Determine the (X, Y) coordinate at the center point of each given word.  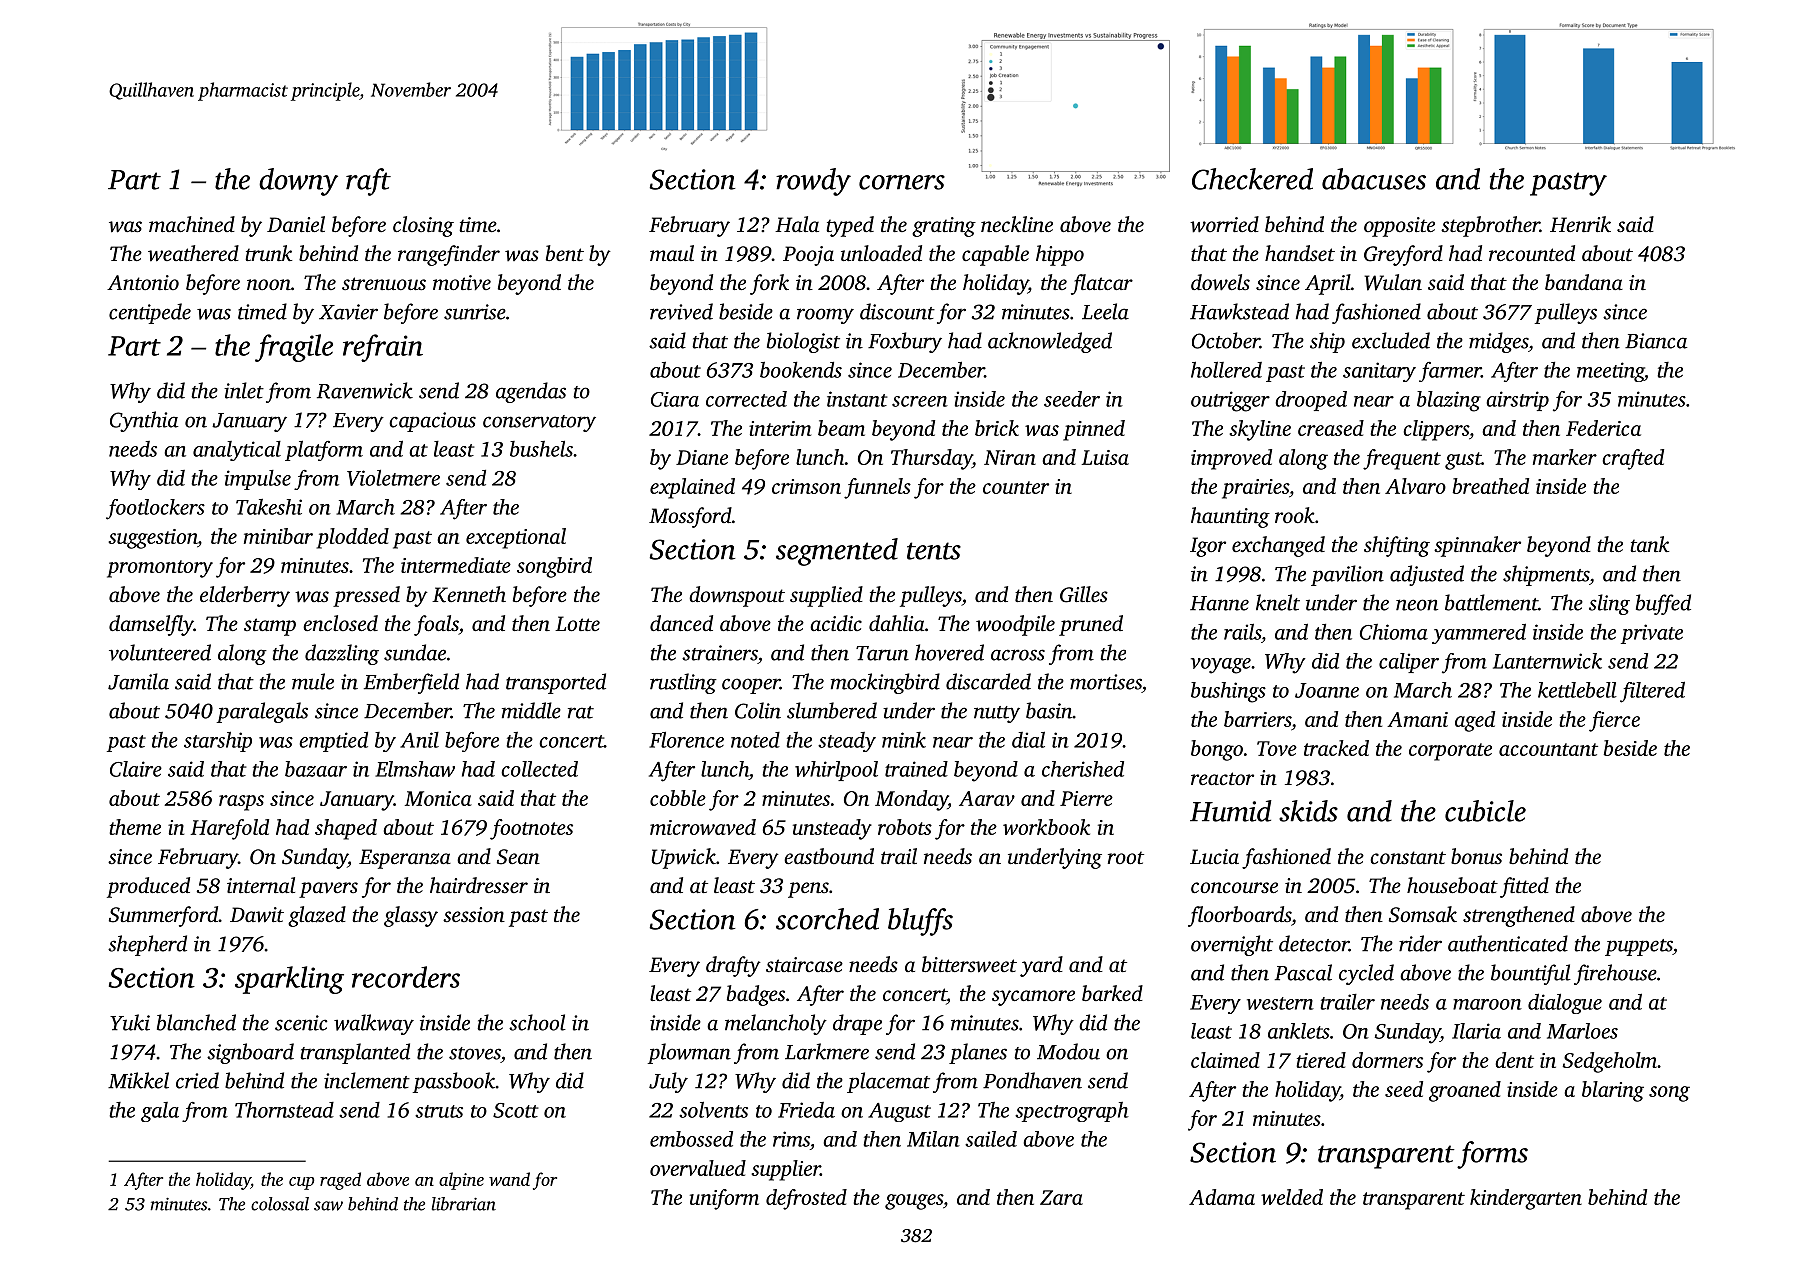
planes (978, 1053)
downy (298, 182)
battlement (1491, 602)
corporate (1450, 752)
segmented (837, 552)
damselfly (151, 625)
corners (902, 182)
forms (1492, 1155)
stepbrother (1490, 226)
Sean (518, 857)
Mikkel (138, 1080)
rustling (683, 683)
